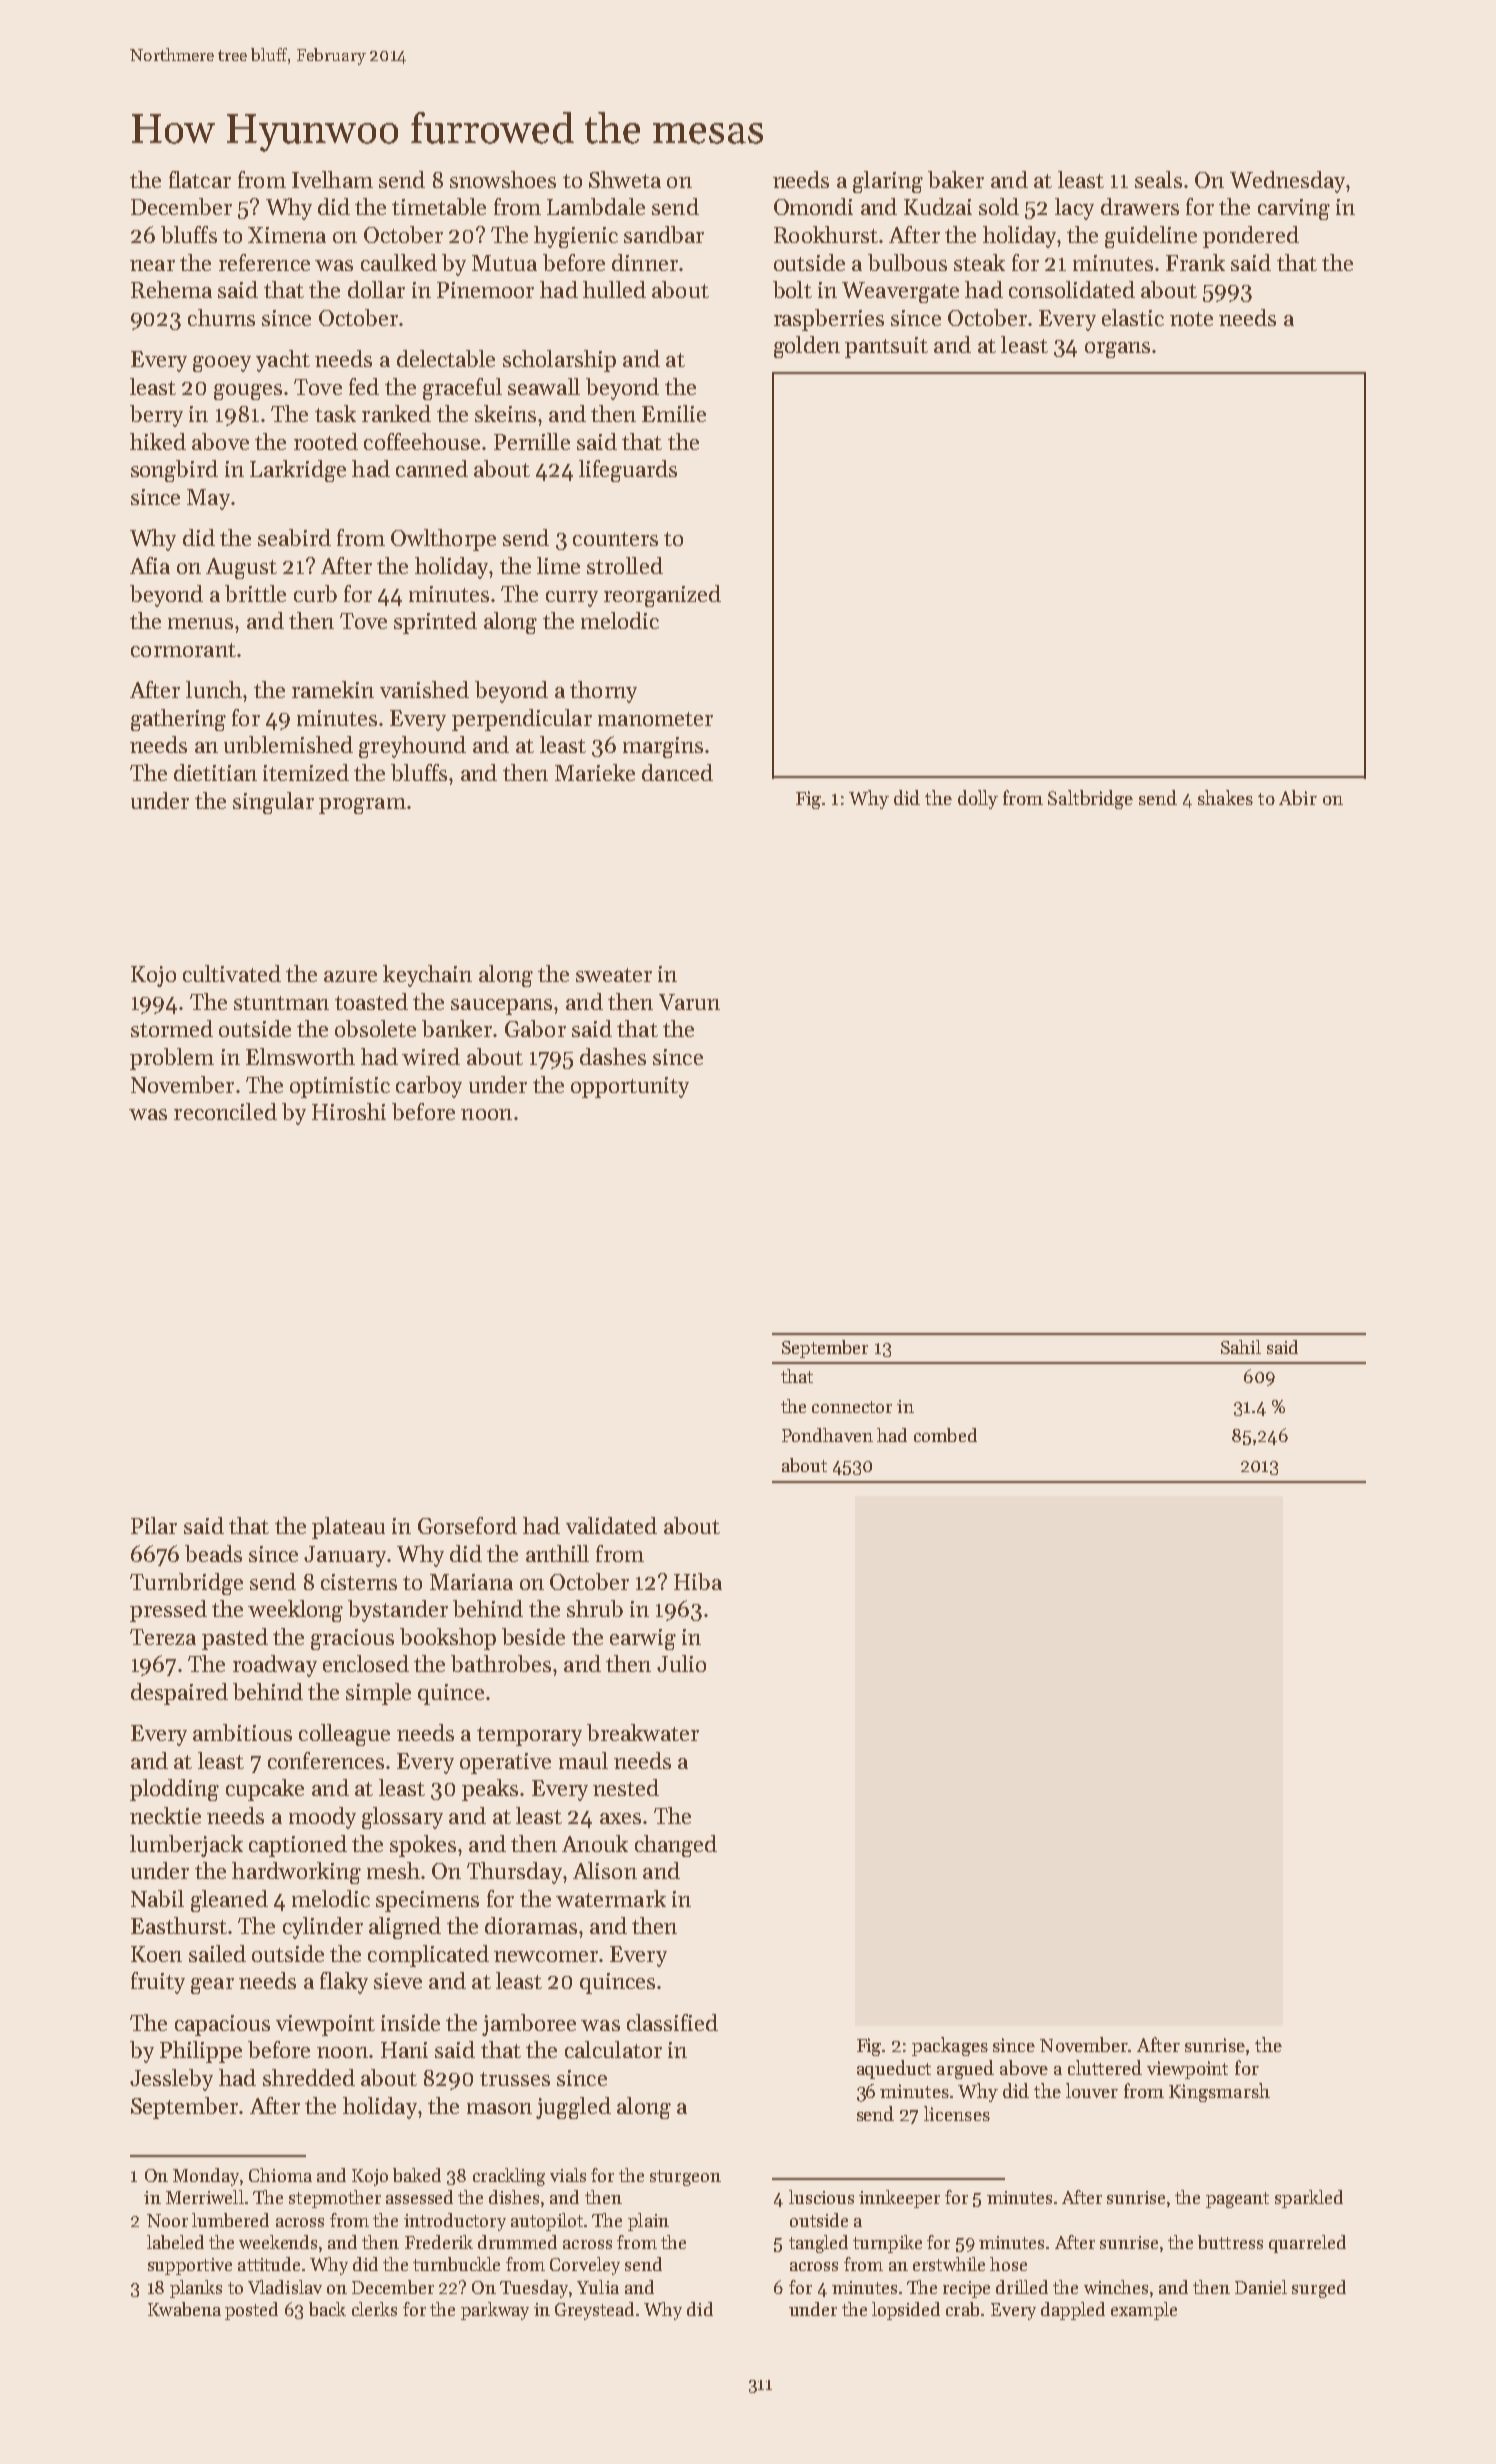  Describe the element at coordinates (625, 179) in the image. I see `Shweta` at that location.
